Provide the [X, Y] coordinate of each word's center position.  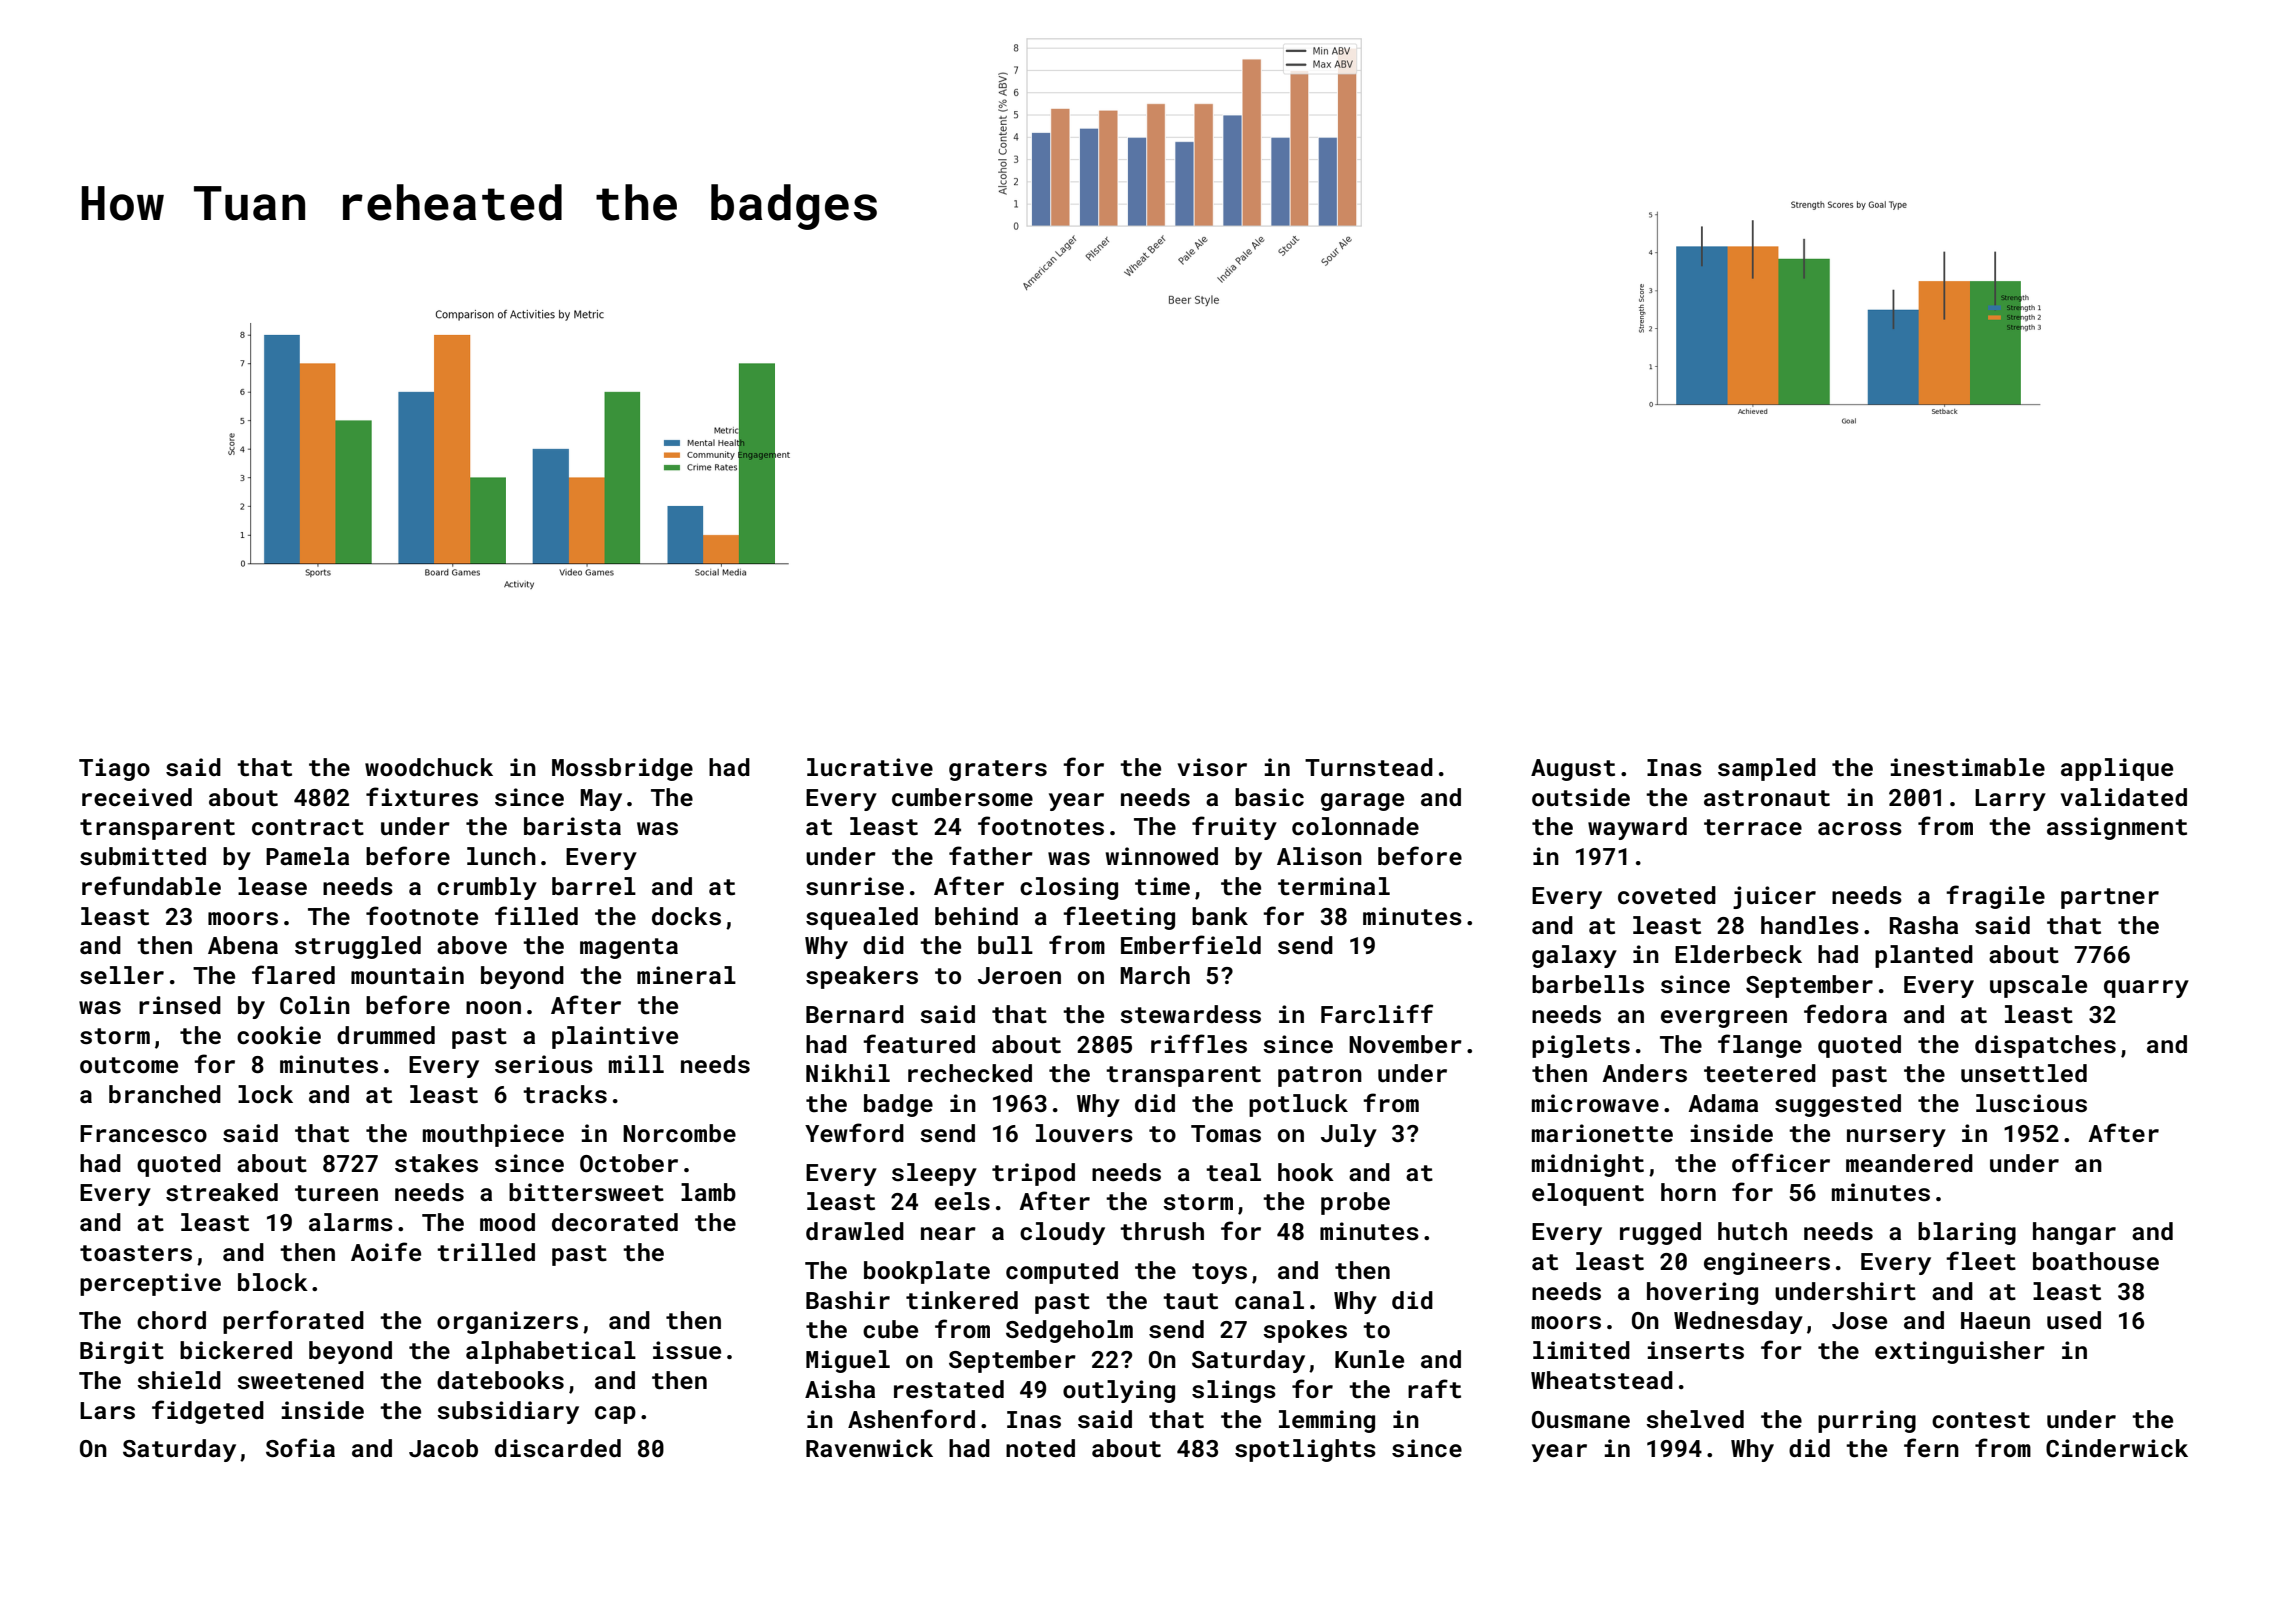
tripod [1033, 1174]
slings [1234, 1391]
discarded [558, 1448]
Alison [1319, 856]
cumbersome [962, 797]
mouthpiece [493, 1135]
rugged [1660, 1233]
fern [1931, 1447]
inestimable [1967, 767]
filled [536, 915]
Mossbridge [622, 769]
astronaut [1767, 798]
